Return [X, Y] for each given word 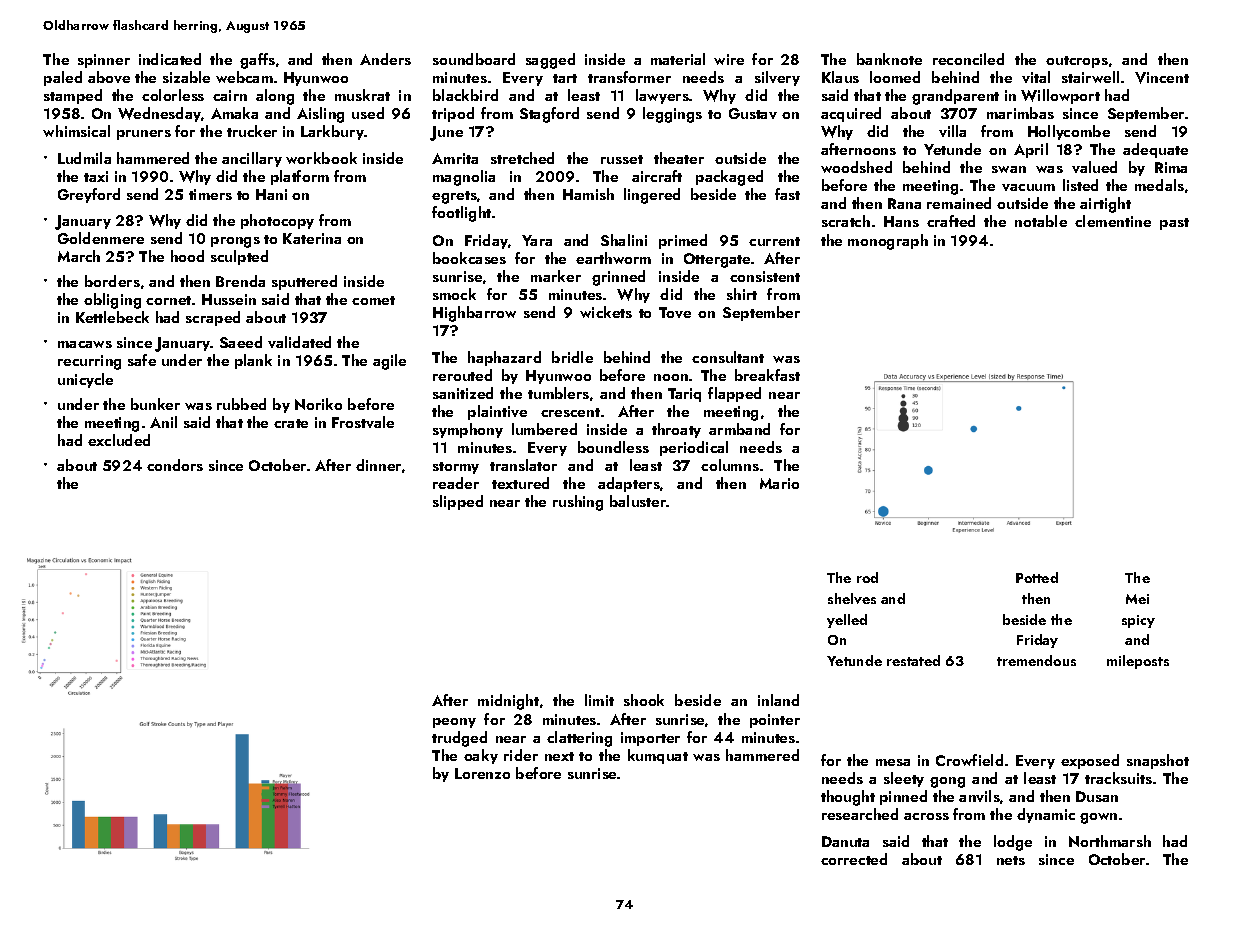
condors [175, 465]
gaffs [257, 61]
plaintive [497, 412]
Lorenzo [482, 773]
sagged [550, 61]
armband [739, 429]
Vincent [1162, 78]
